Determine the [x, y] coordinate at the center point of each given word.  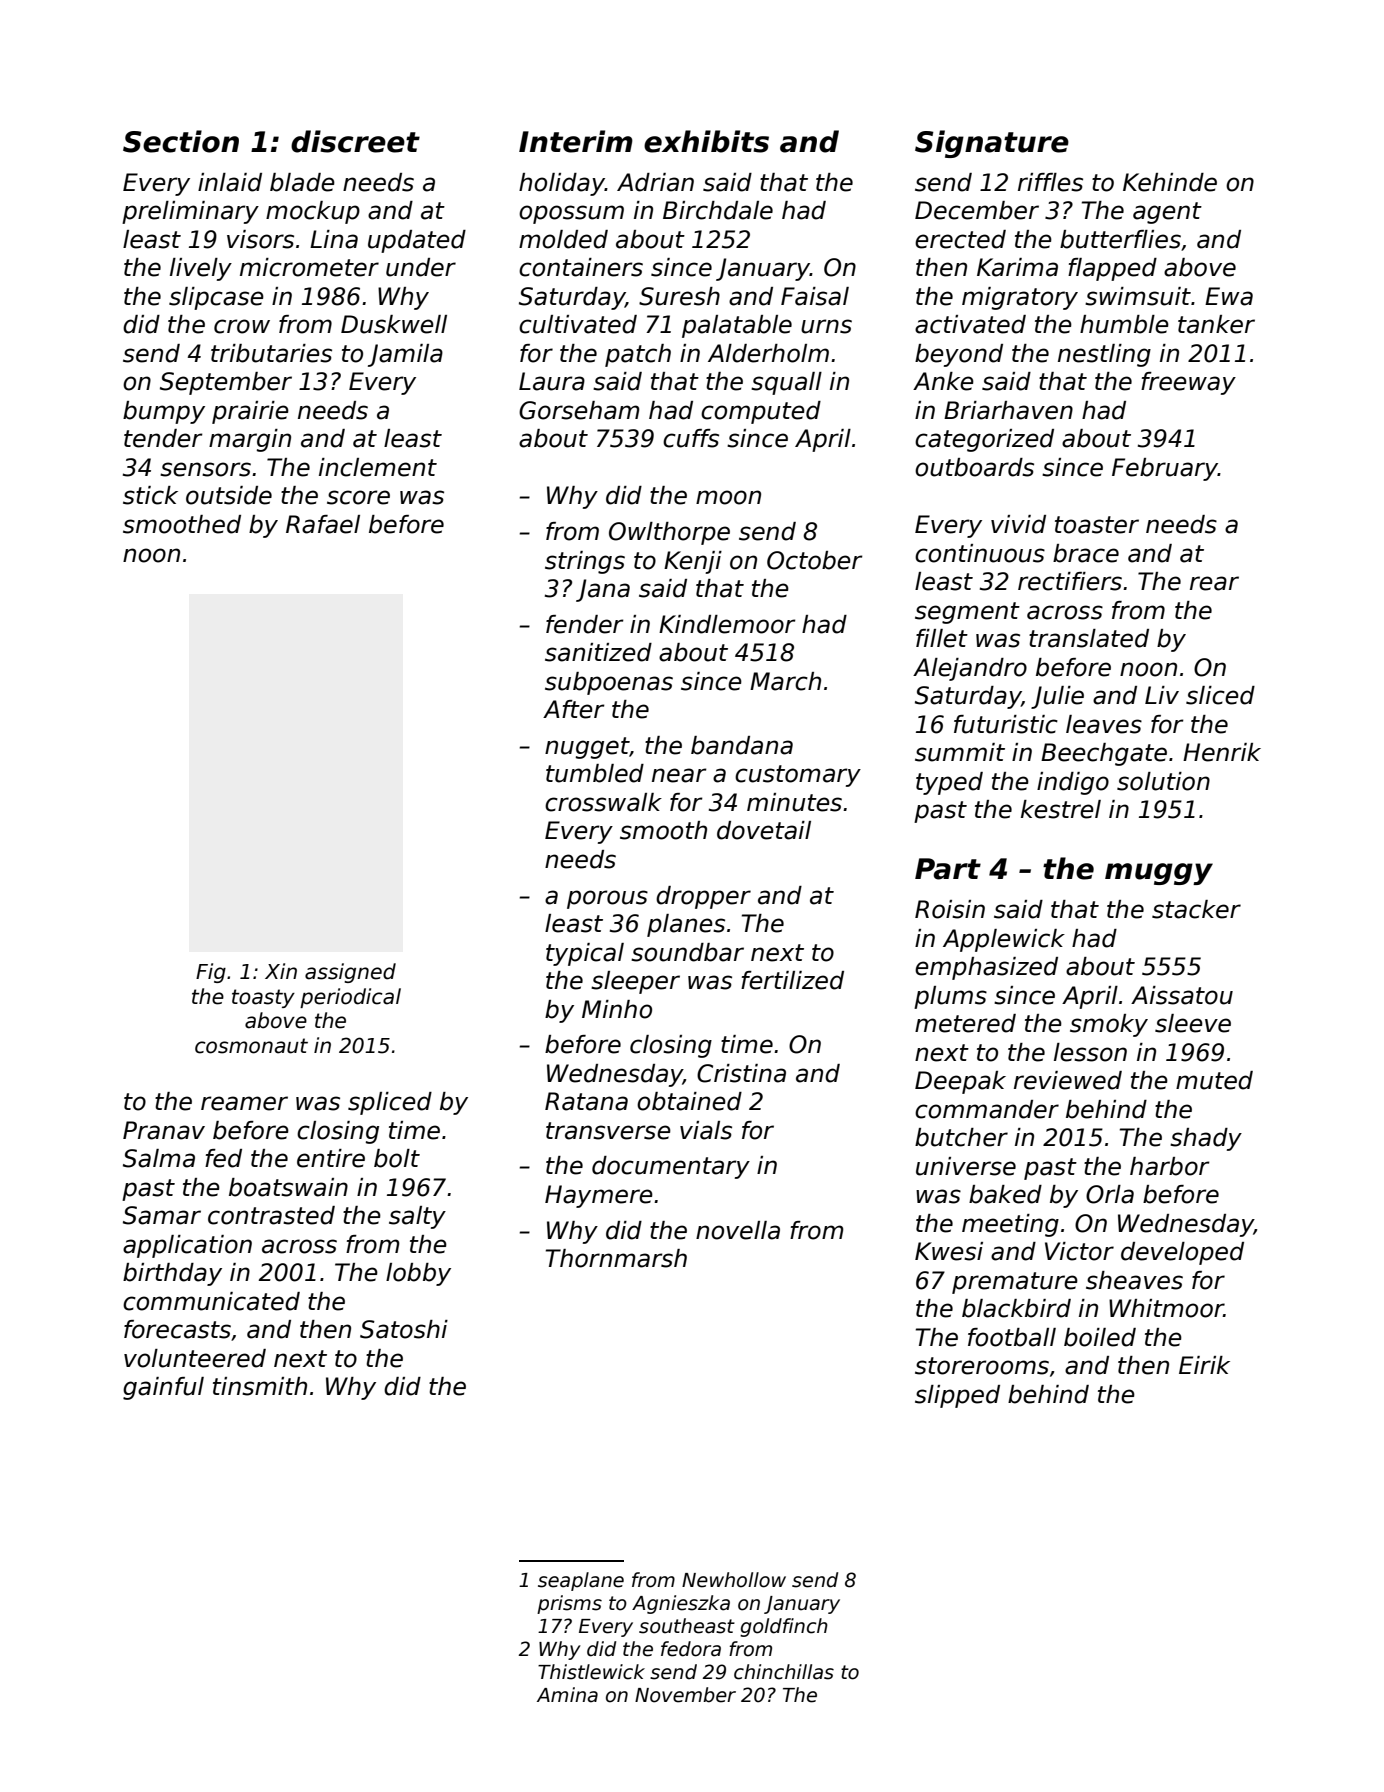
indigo [1073, 783]
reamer [244, 1103]
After [574, 709]
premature [1015, 1283]
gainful [163, 1388]
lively [201, 269]
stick [150, 495]
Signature [992, 144]
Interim [576, 141]
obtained [689, 1101]
